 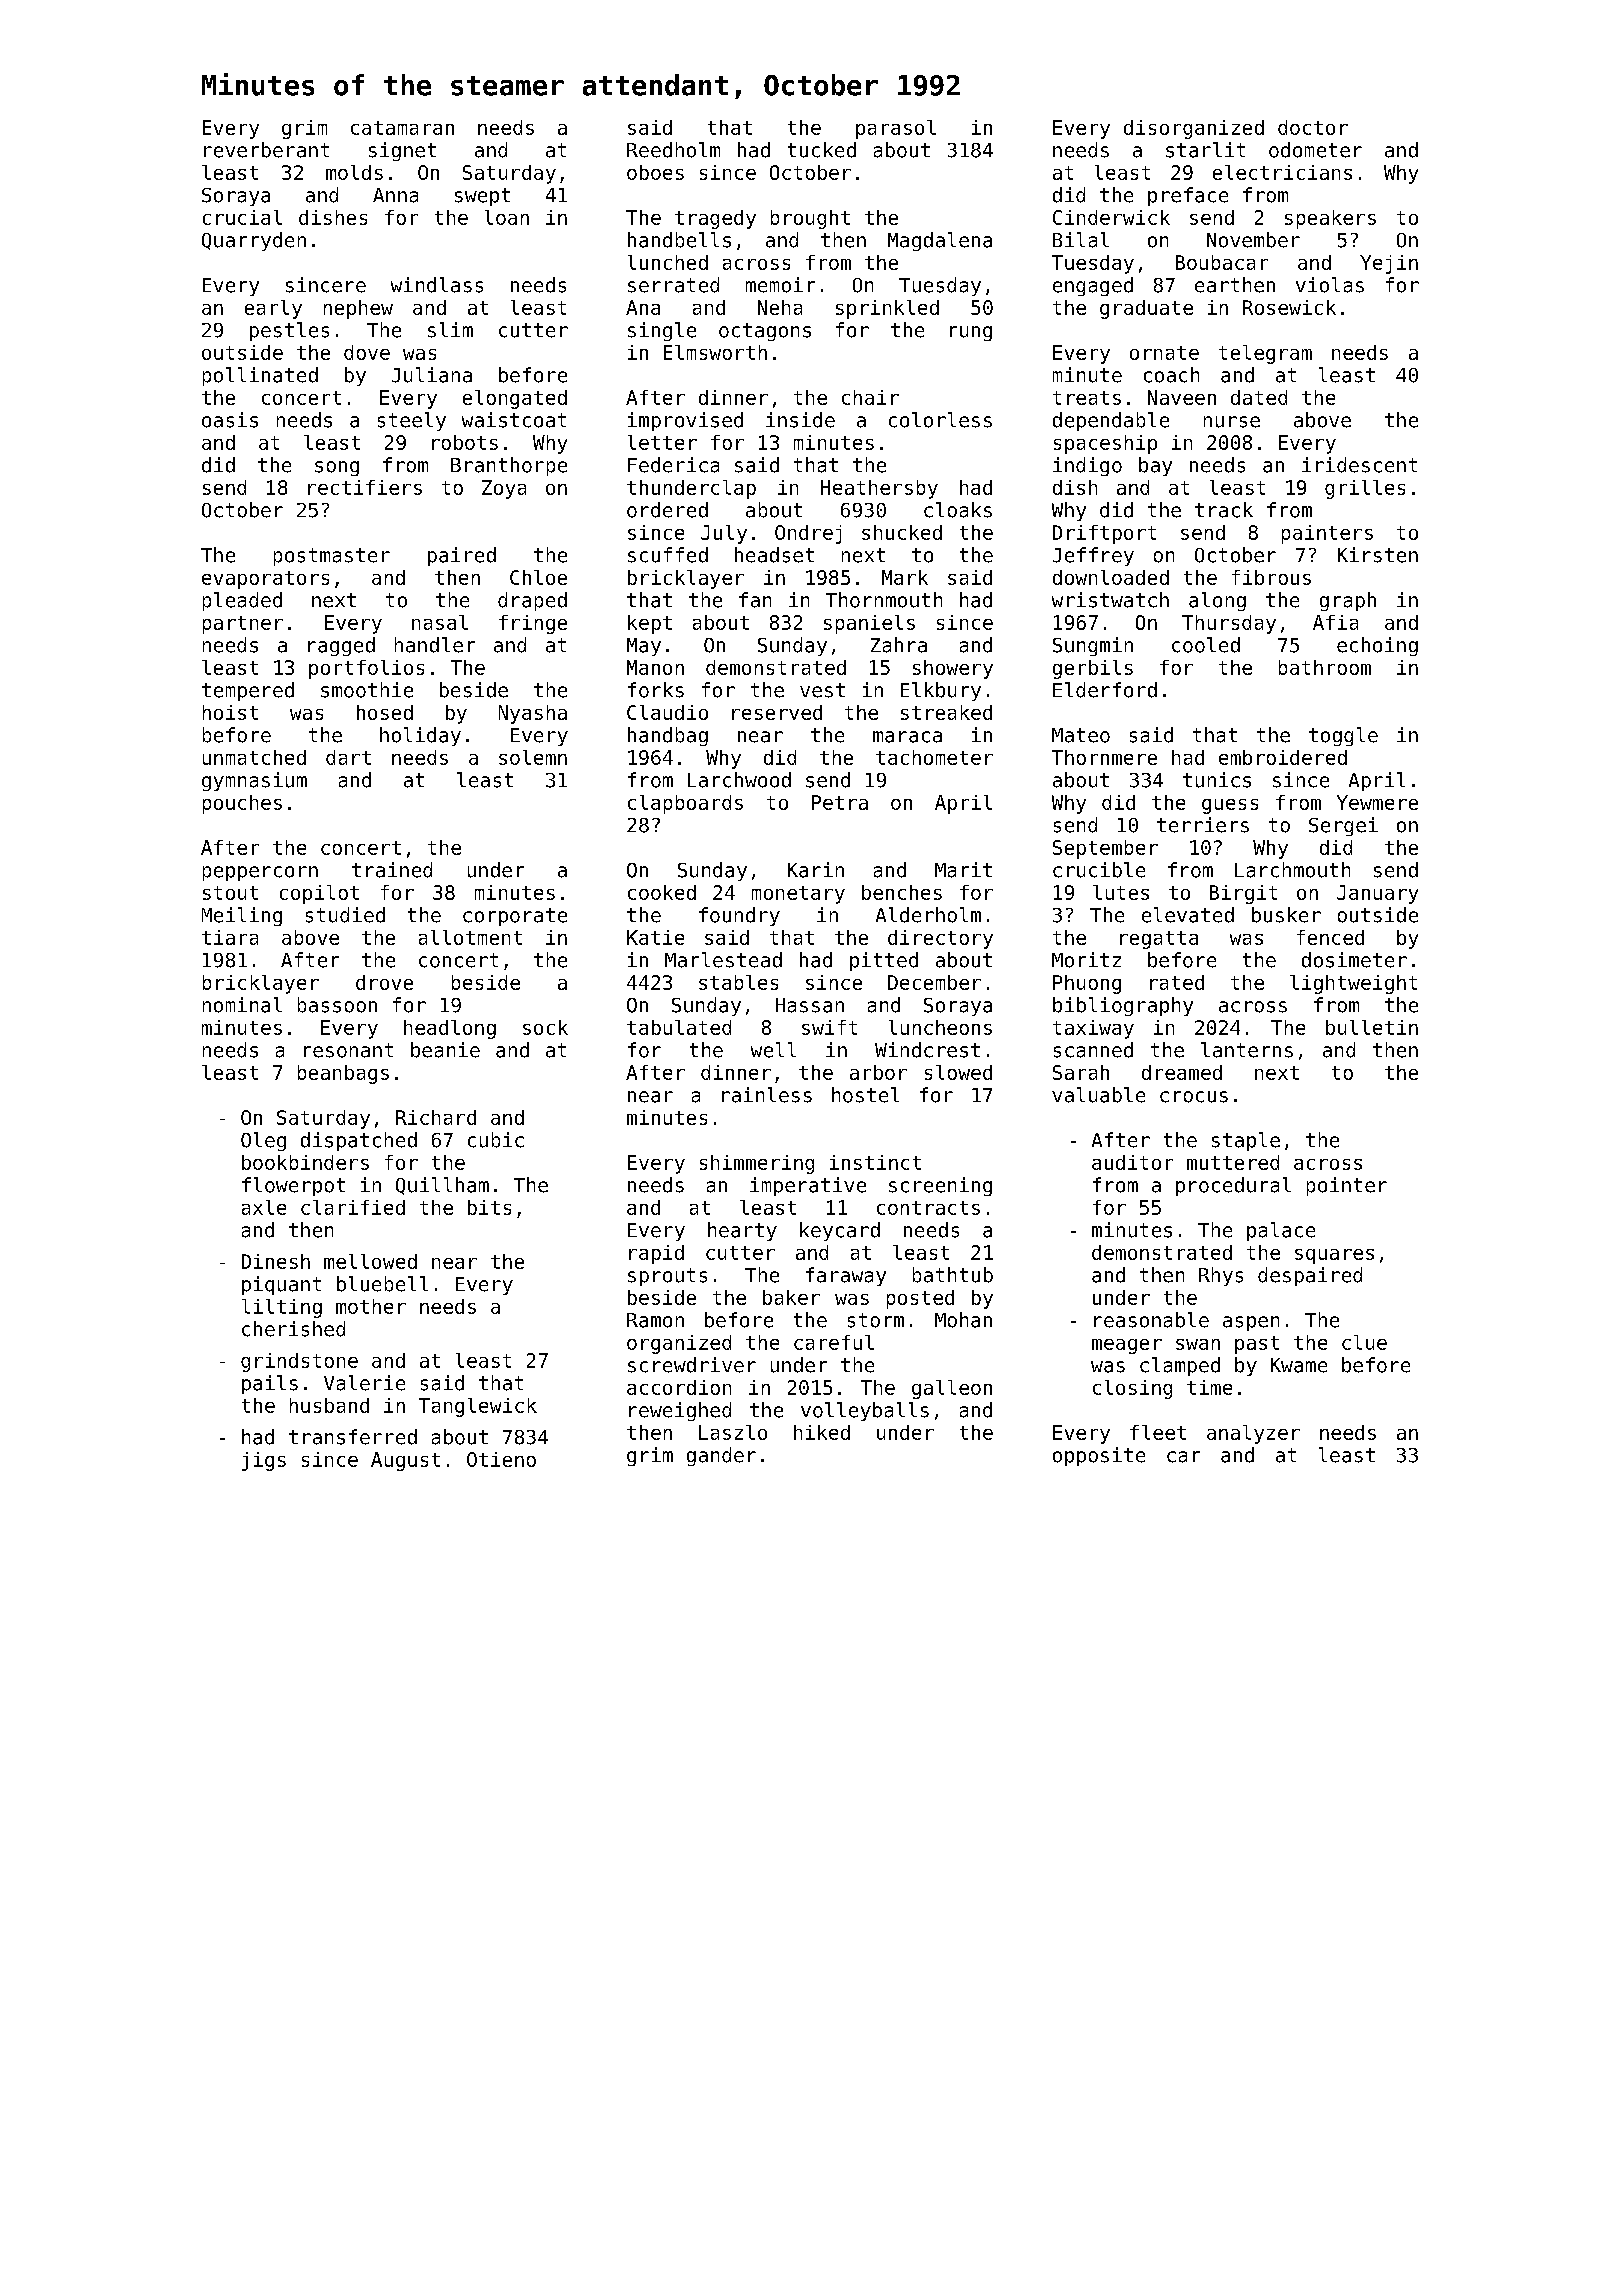 I want to click on bluebell, so click(x=382, y=1284).
